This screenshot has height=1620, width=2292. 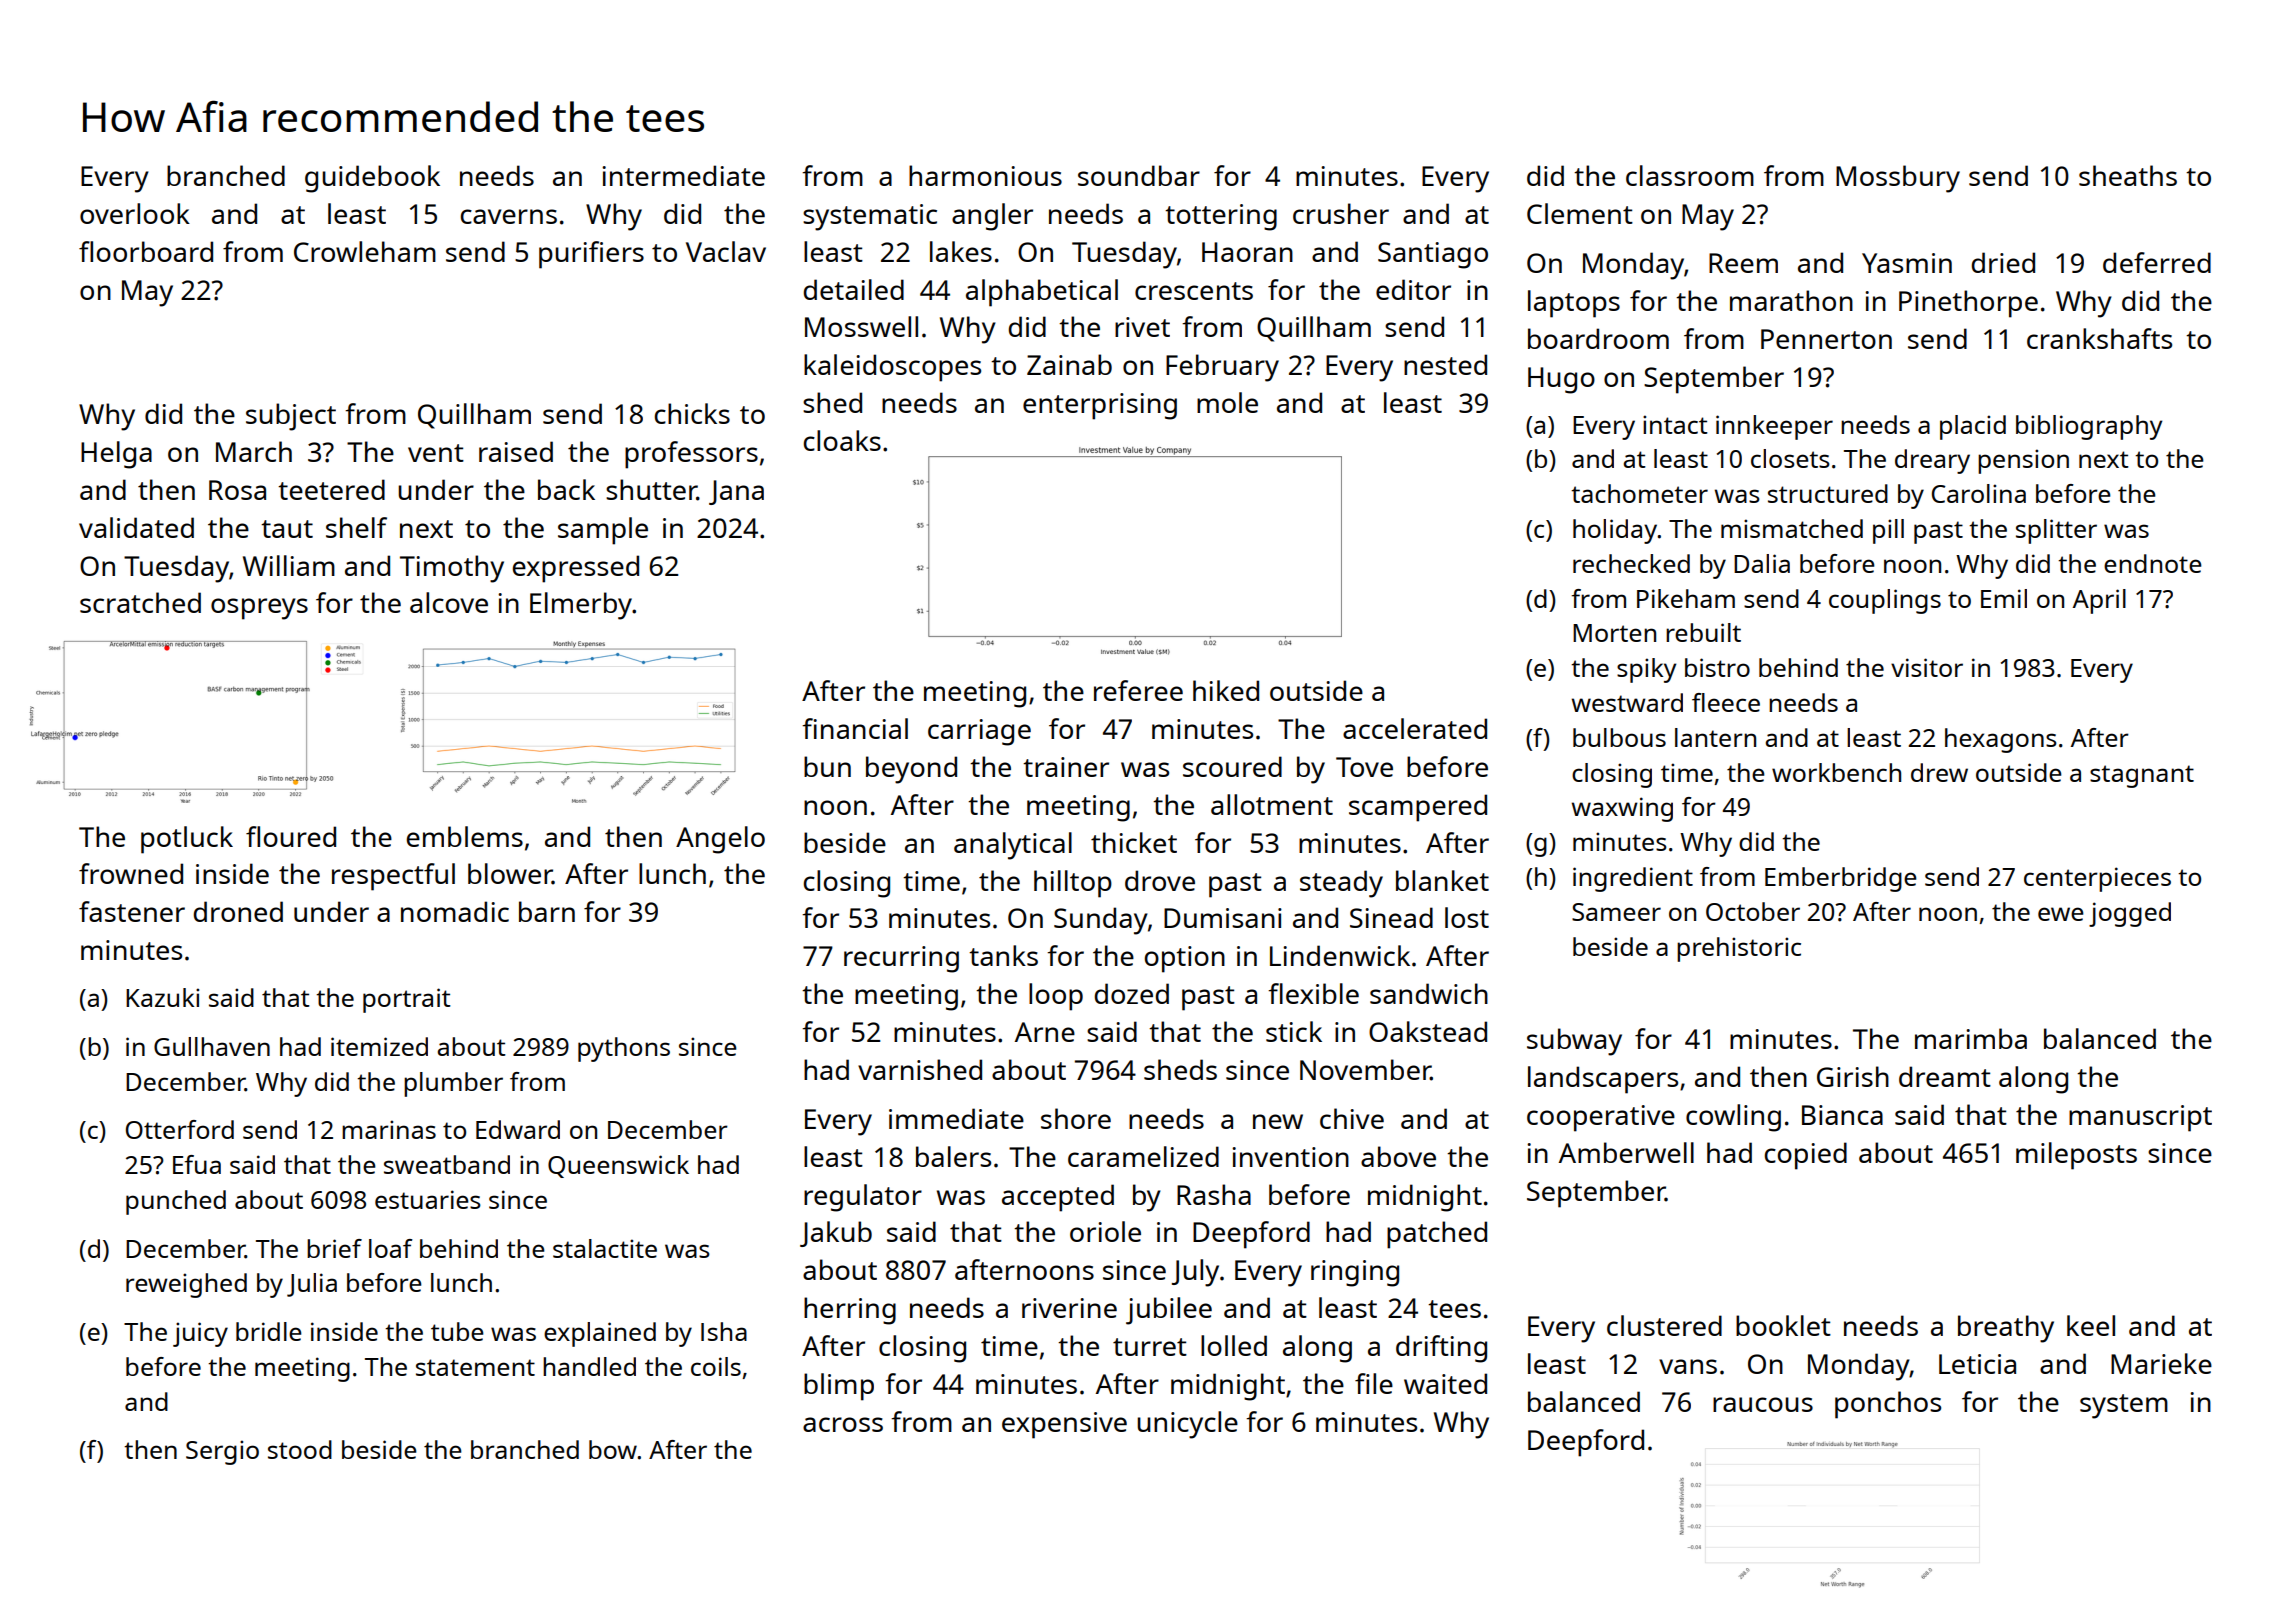 What do you see at coordinates (683, 175) in the screenshot?
I see `intermediate` at bounding box center [683, 175].
